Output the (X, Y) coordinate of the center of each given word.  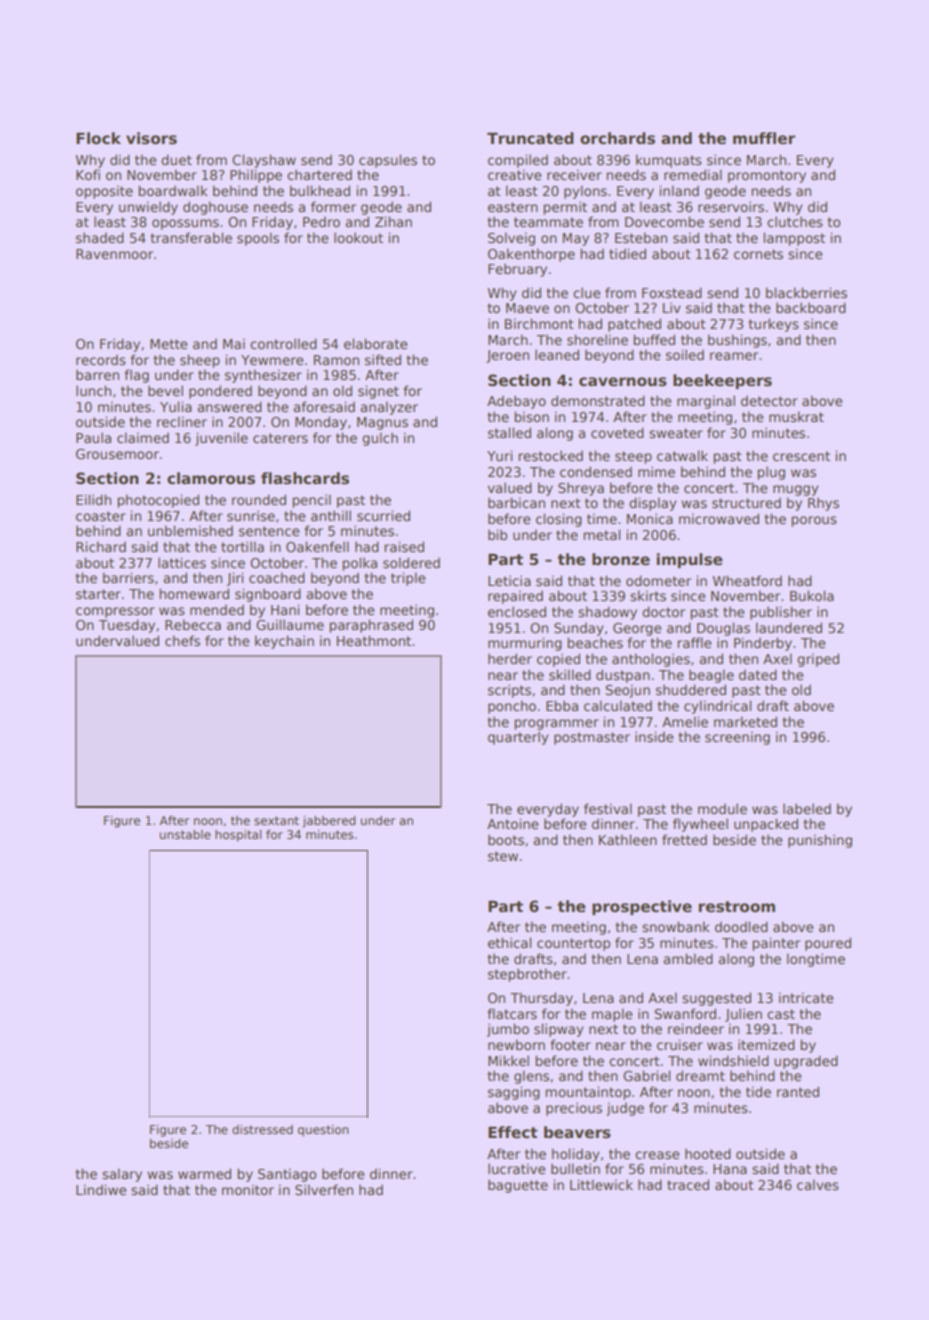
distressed (262, 1129)
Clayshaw (264, 161)
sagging (514, 1093)
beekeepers (722, 381)
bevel (165, 390)
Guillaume (290, 624)
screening (737, 738)
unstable (185, 834)
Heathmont (374, 640)
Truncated (530, 138)
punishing (820, 841)
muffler (764, 138)
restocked (550, 455)
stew (503, 856)
